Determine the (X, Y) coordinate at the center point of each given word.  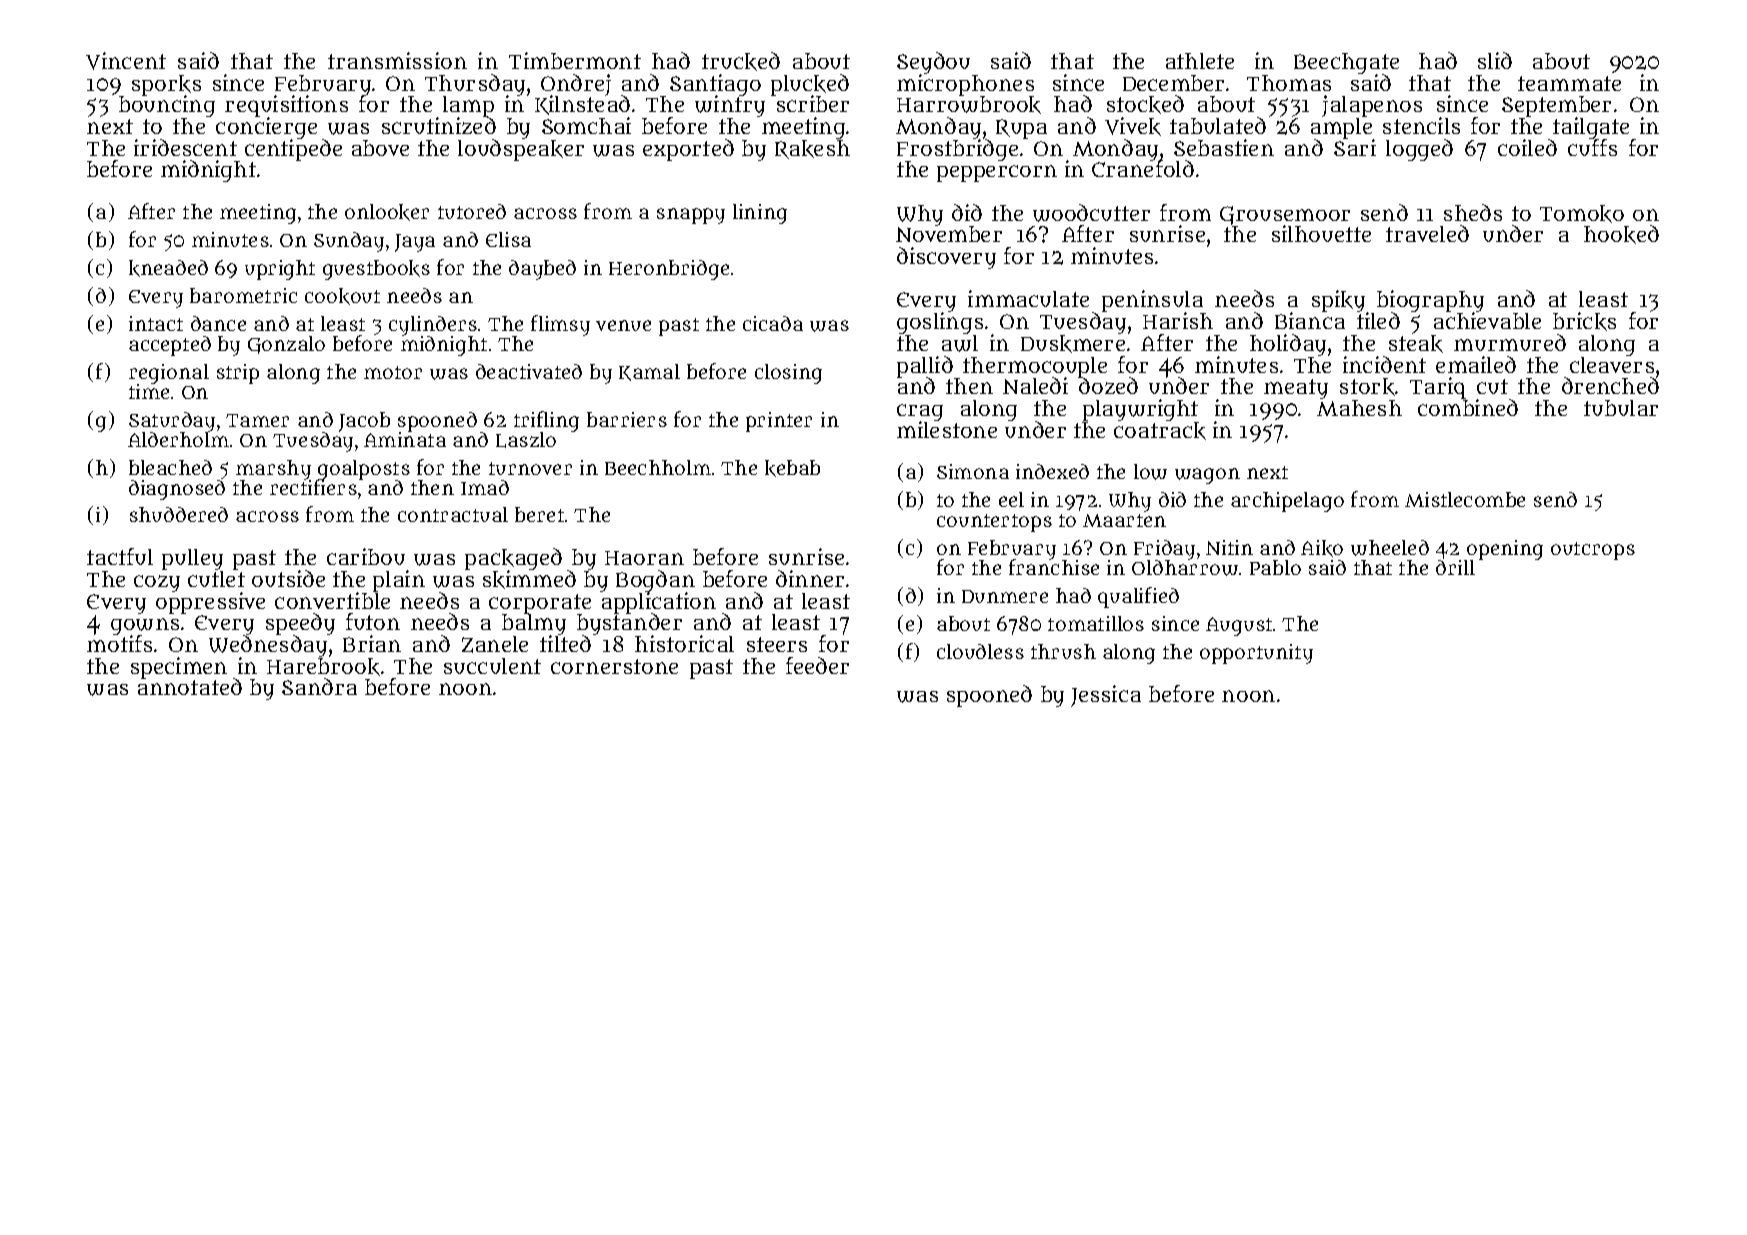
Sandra (319, 686)
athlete (1200, 61)
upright (280, 270)
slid (1495, 60)
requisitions (286, 106)
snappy (691, 216)
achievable (1487, 321)
